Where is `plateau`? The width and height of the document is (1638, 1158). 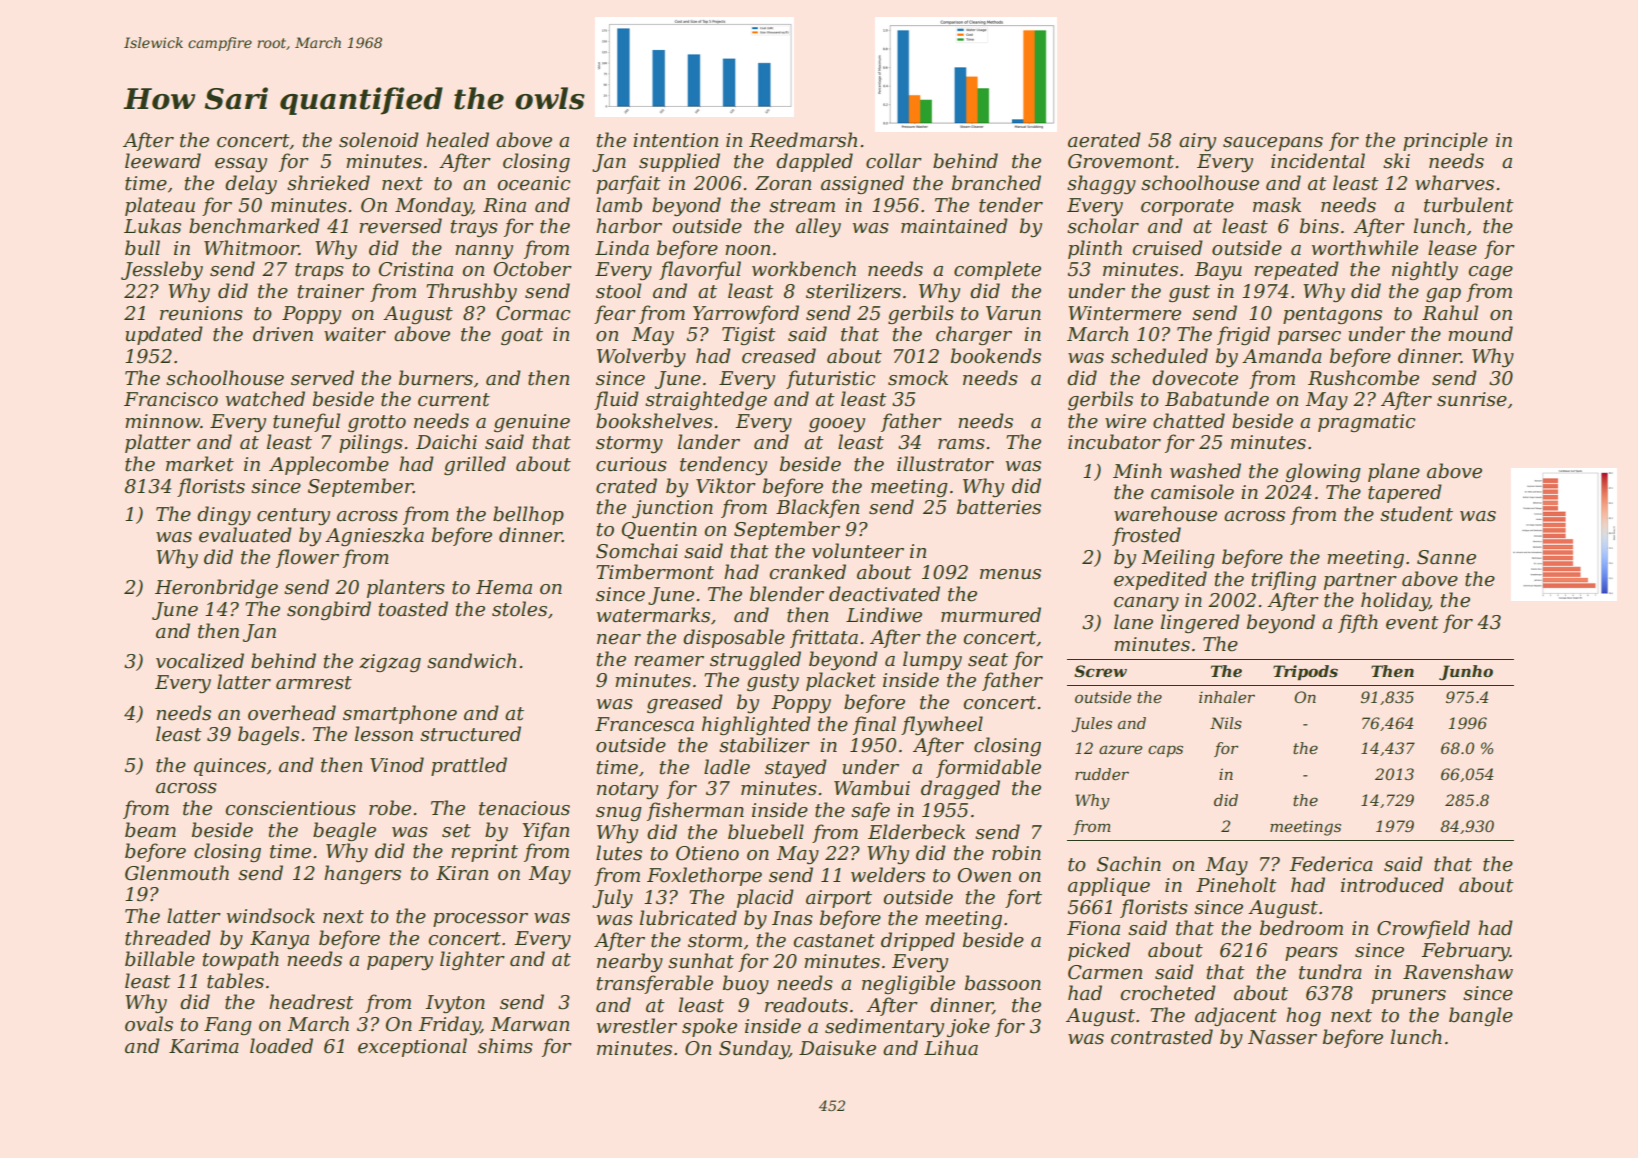 plateau is located at coordinates (160, 206).
